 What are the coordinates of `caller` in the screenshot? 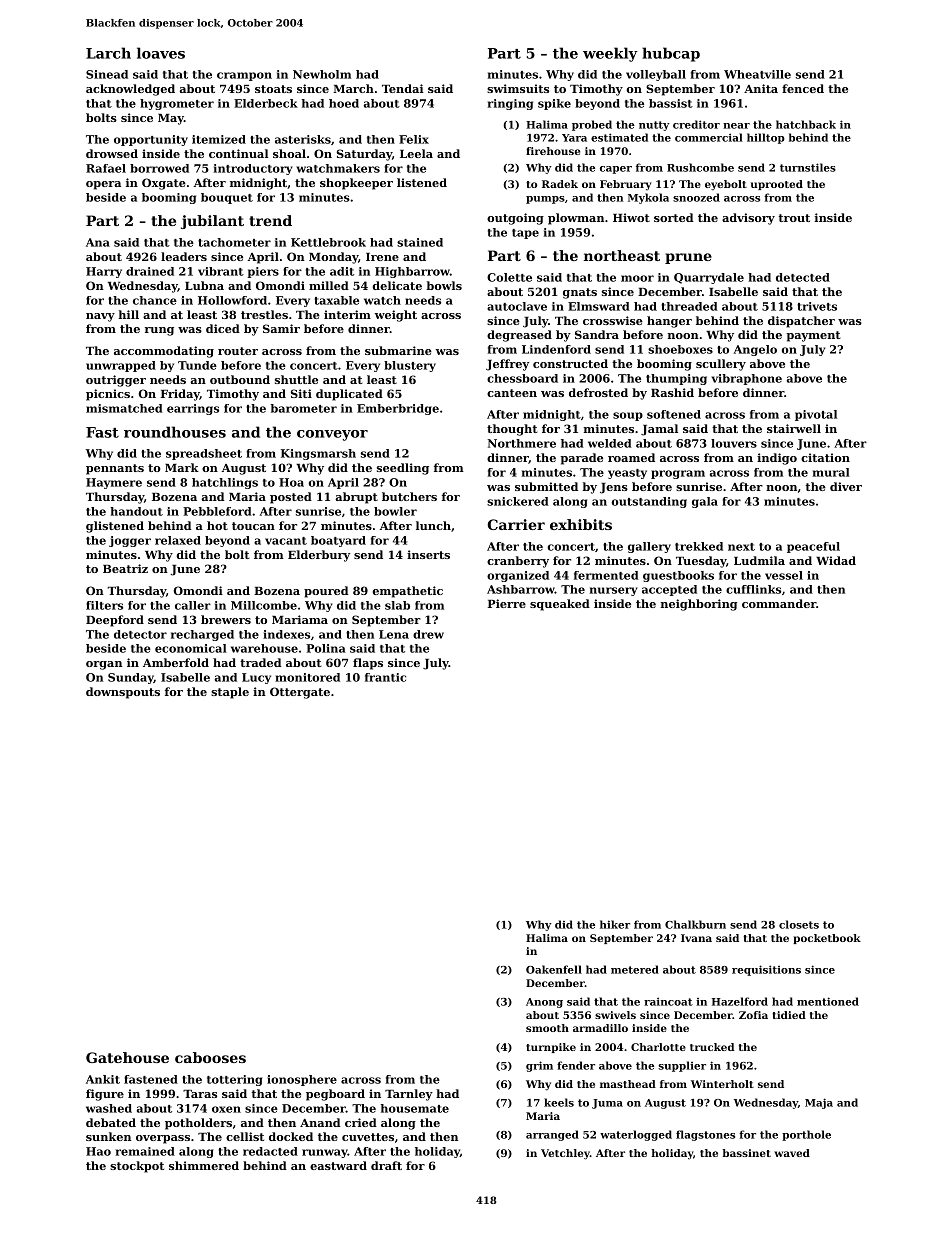 It's located at (193, 605).
